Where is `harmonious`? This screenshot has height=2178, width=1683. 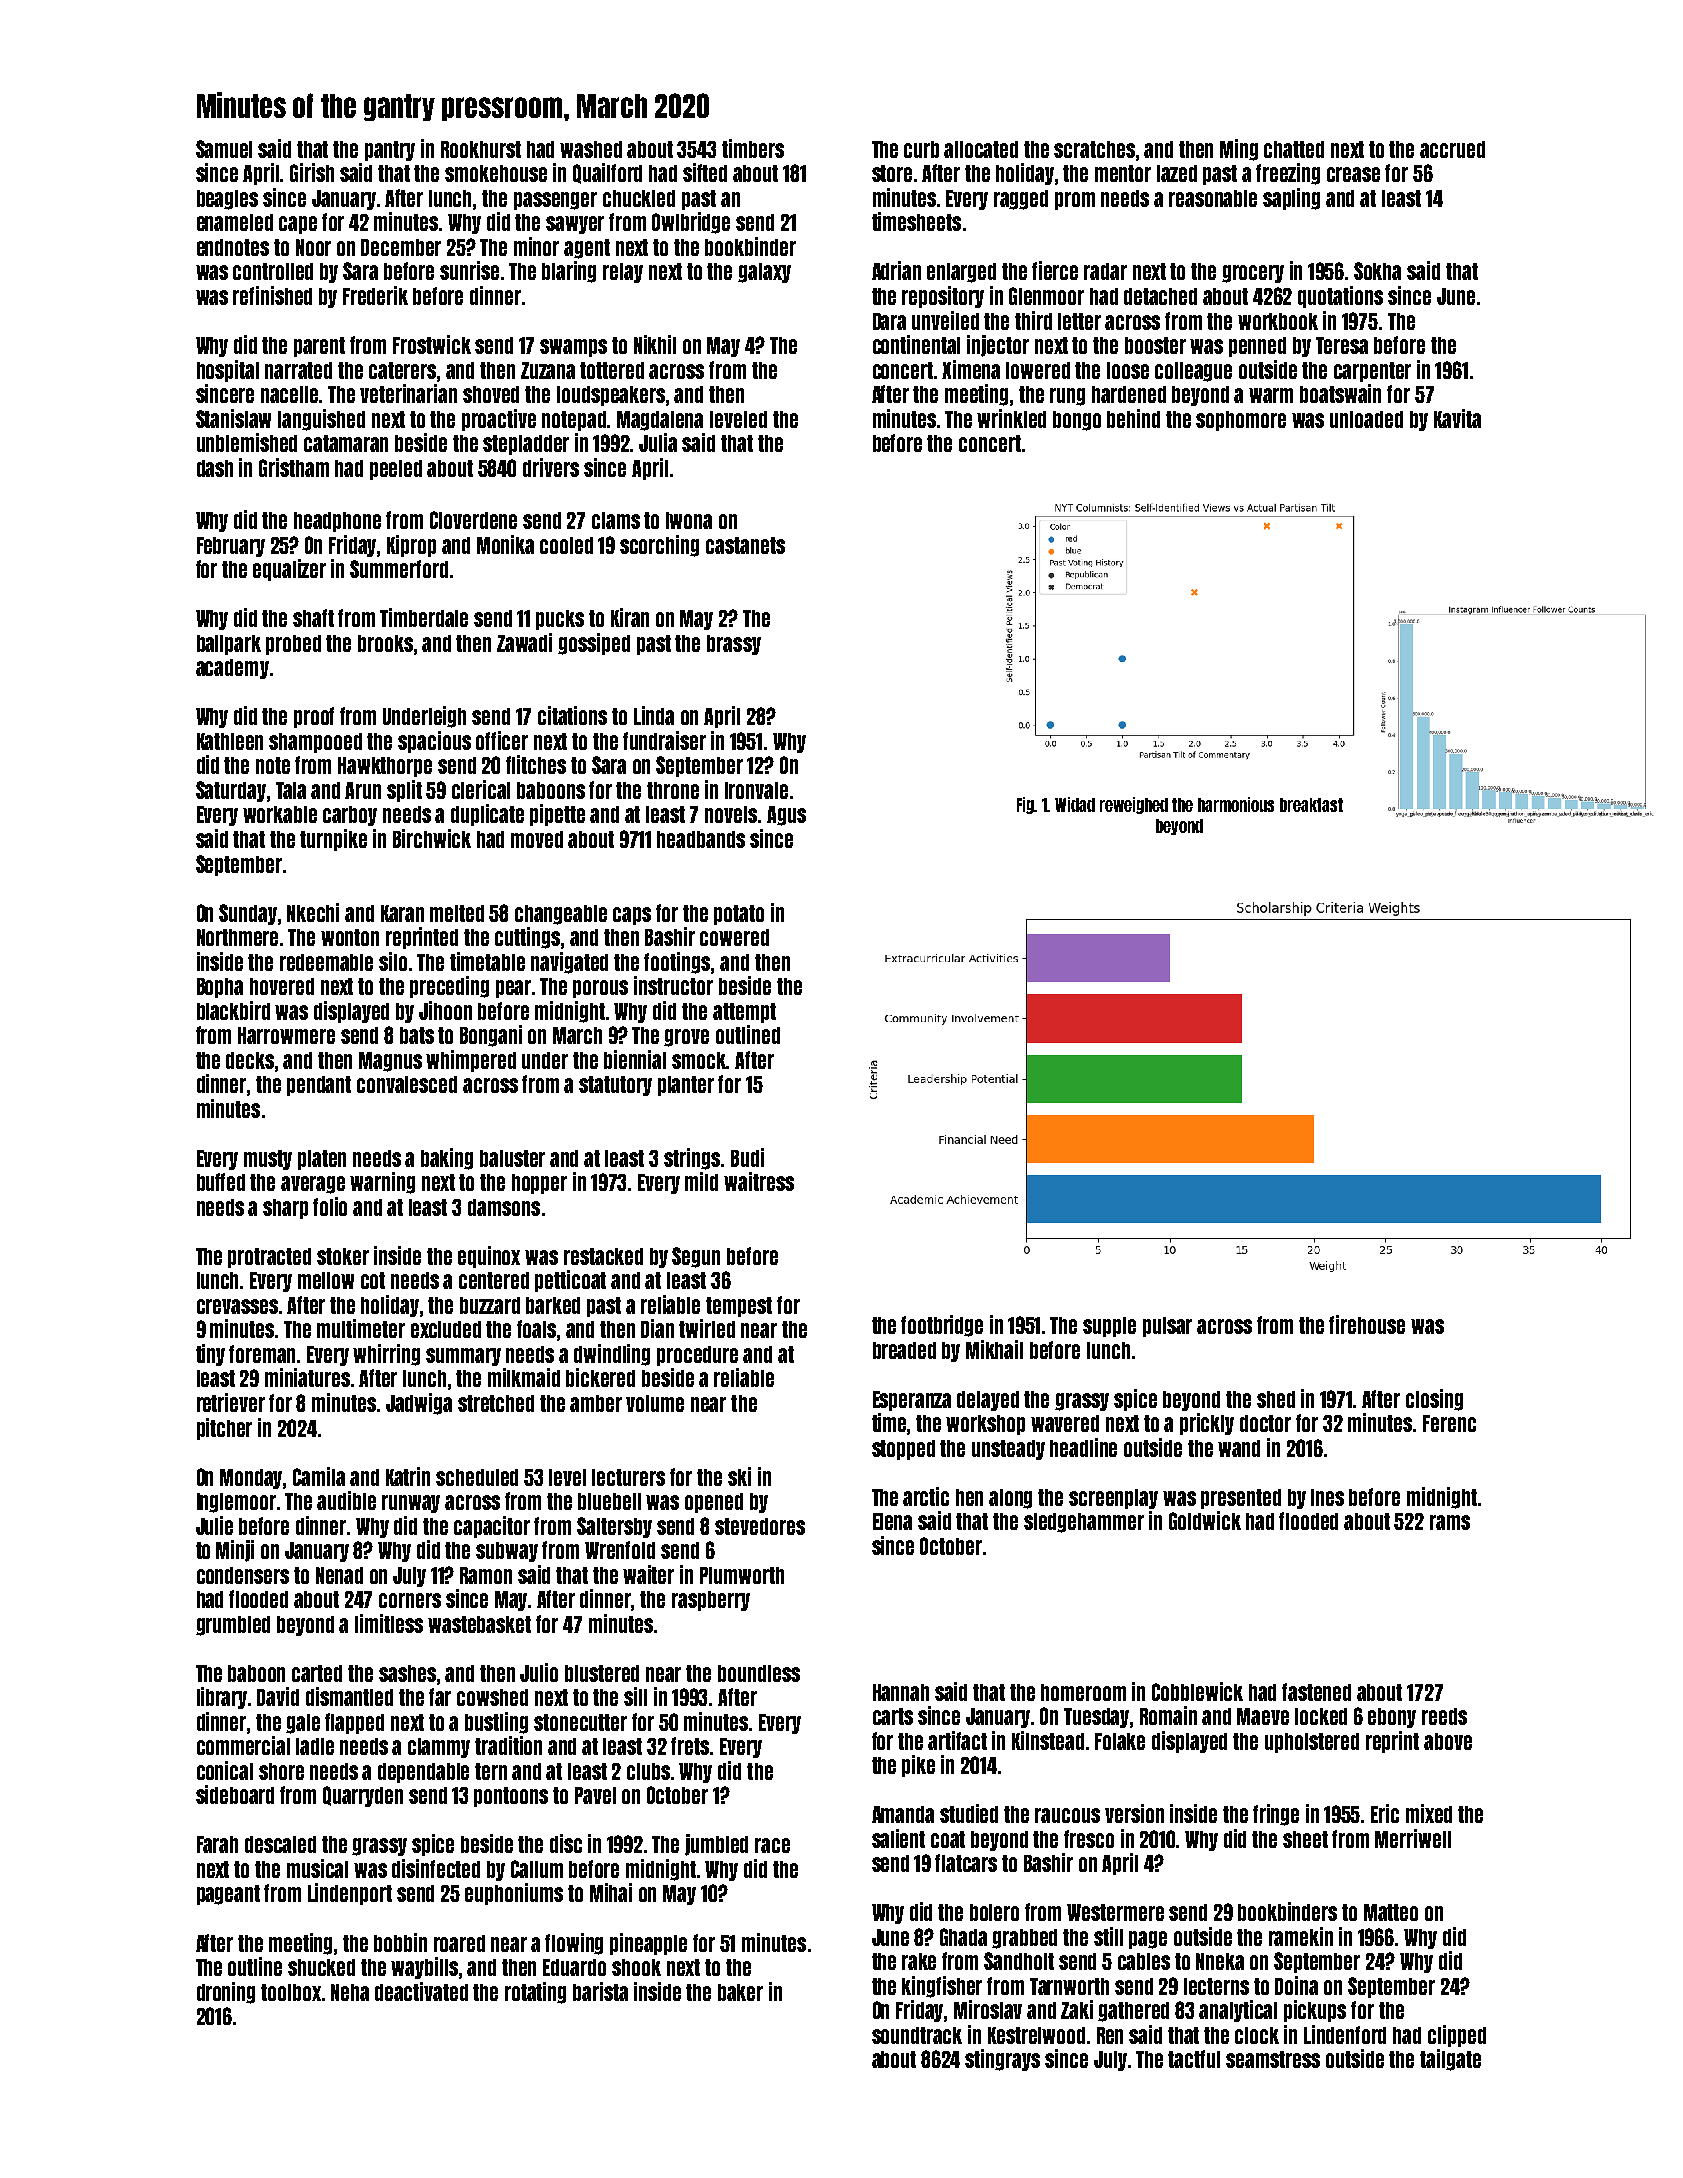
harmonious is located at coordinates (1236, 804).
